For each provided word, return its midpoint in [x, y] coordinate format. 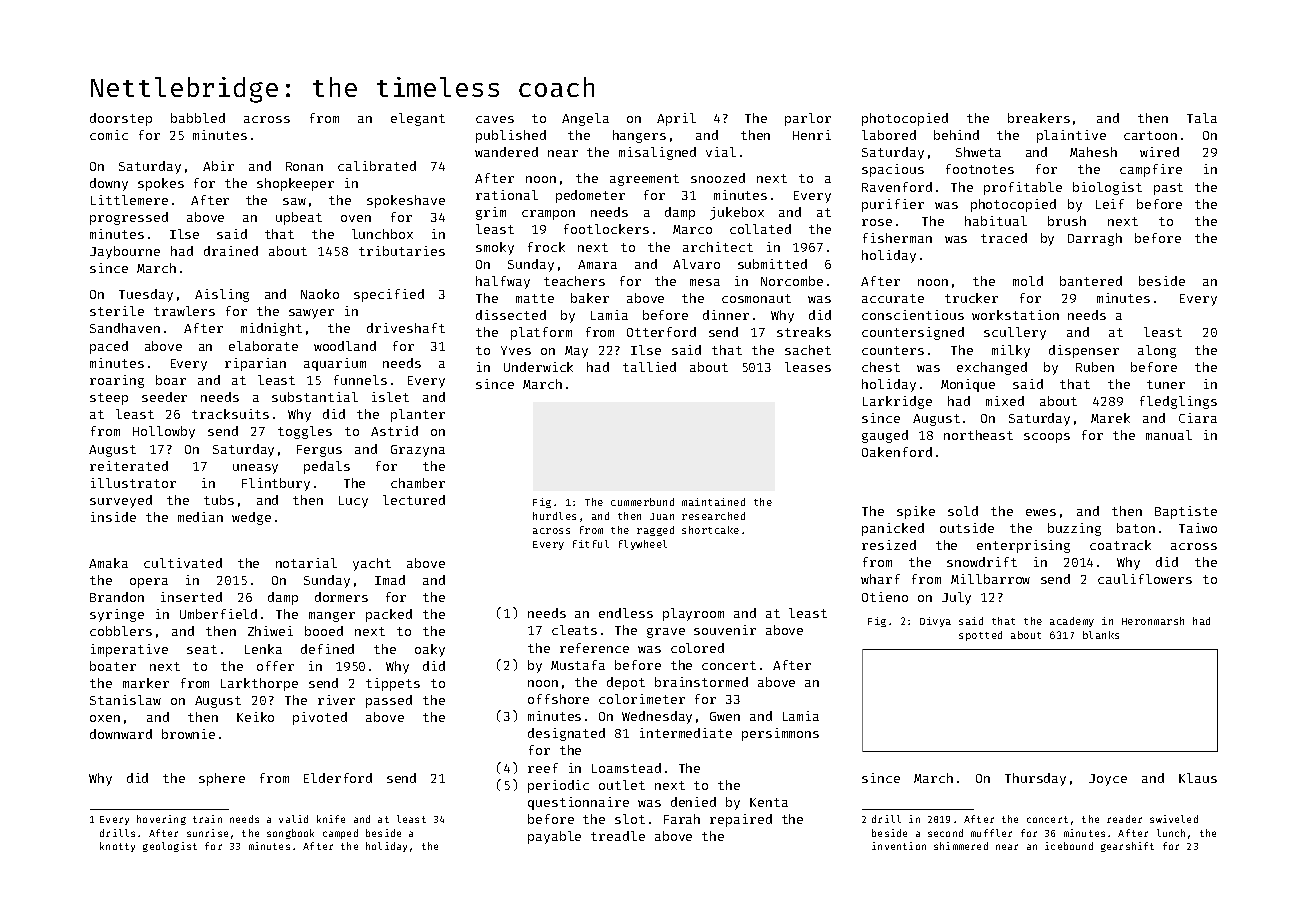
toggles [305, 432]
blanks [1101, 635]
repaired [741, 820]
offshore [558, 699]
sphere [222, 779]
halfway [503, 282]
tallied [649, 367]
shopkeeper [295, 184]
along [1157, 351]
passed [389, 701]
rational [507, 195]
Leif [1110, 204]
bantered [1091, 281]
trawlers [184, 311]
